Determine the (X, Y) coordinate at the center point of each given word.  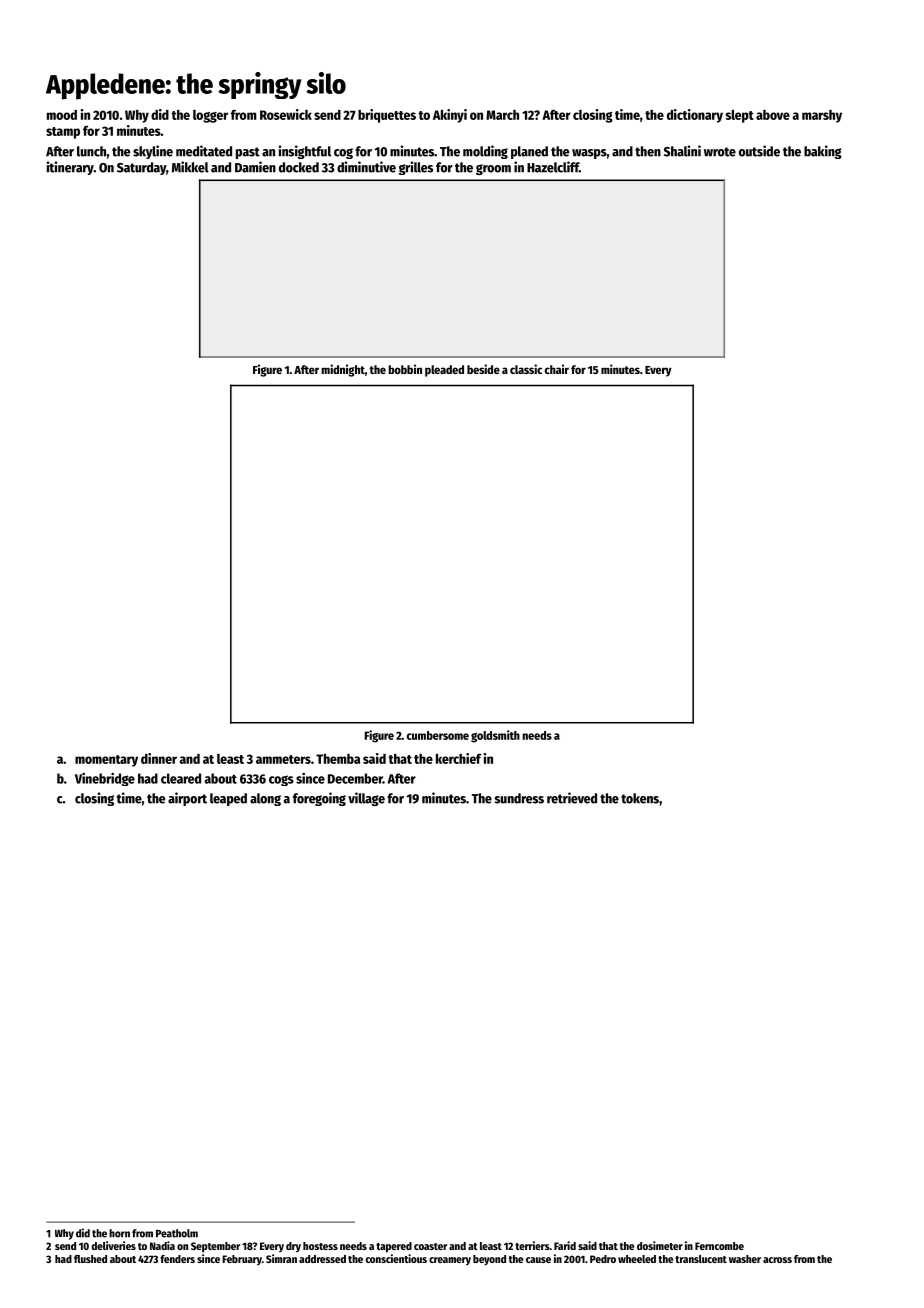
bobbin (405, 369)
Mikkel (190, 167)
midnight (343, 370)
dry (293, 1247)
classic (526, 369)
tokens (640, 798)
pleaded (444, 371)
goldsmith (495, 736)
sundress (519, 798)
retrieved (572, 798)
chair (557, 369)
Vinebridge (105, 779)
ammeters (283, 759)
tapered (394, 1247)
